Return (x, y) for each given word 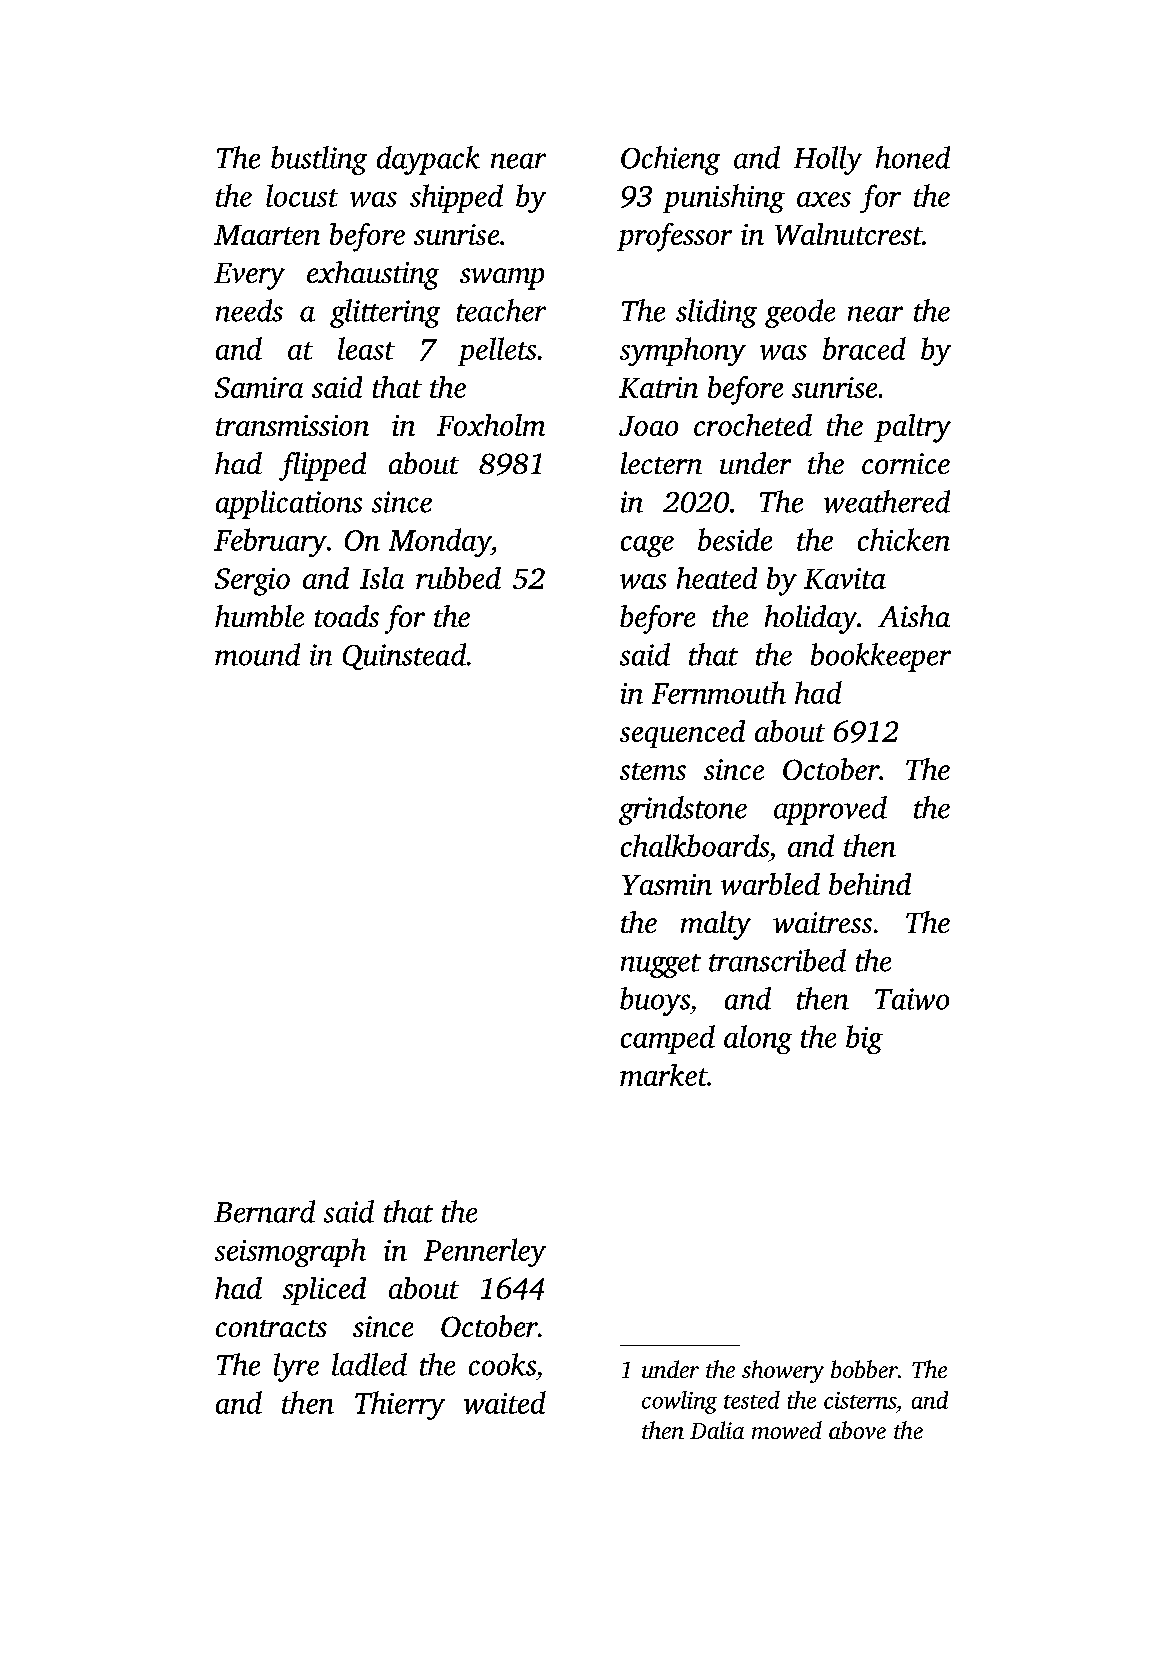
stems (653, 771)
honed (913, 157)
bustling (319, 160)
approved (830, 810)
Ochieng (670, 160)
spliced (324, 1291)
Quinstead (404, 656)
